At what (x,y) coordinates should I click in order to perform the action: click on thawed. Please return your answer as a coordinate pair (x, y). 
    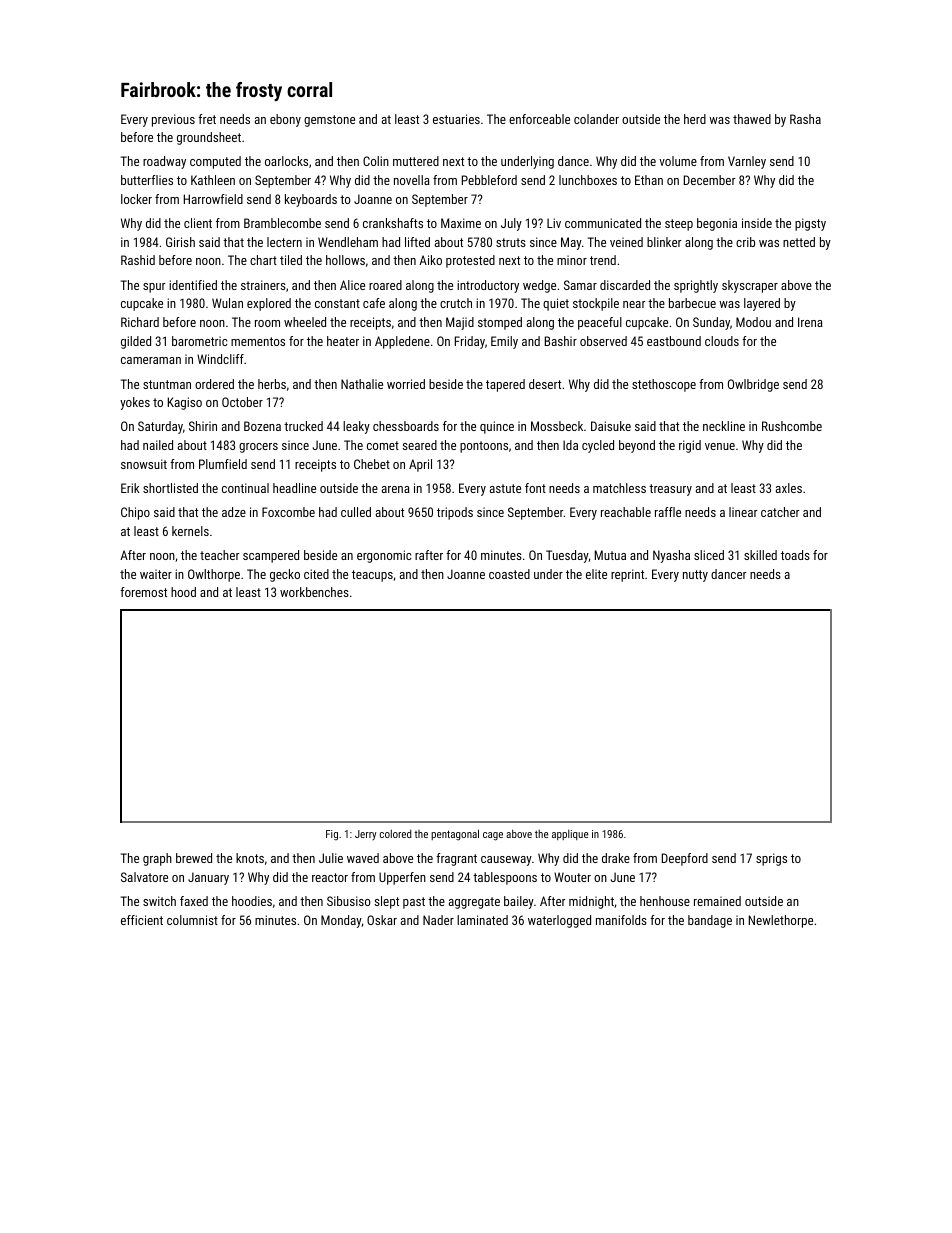
    Looking at the image, I should click on (752, 119).
